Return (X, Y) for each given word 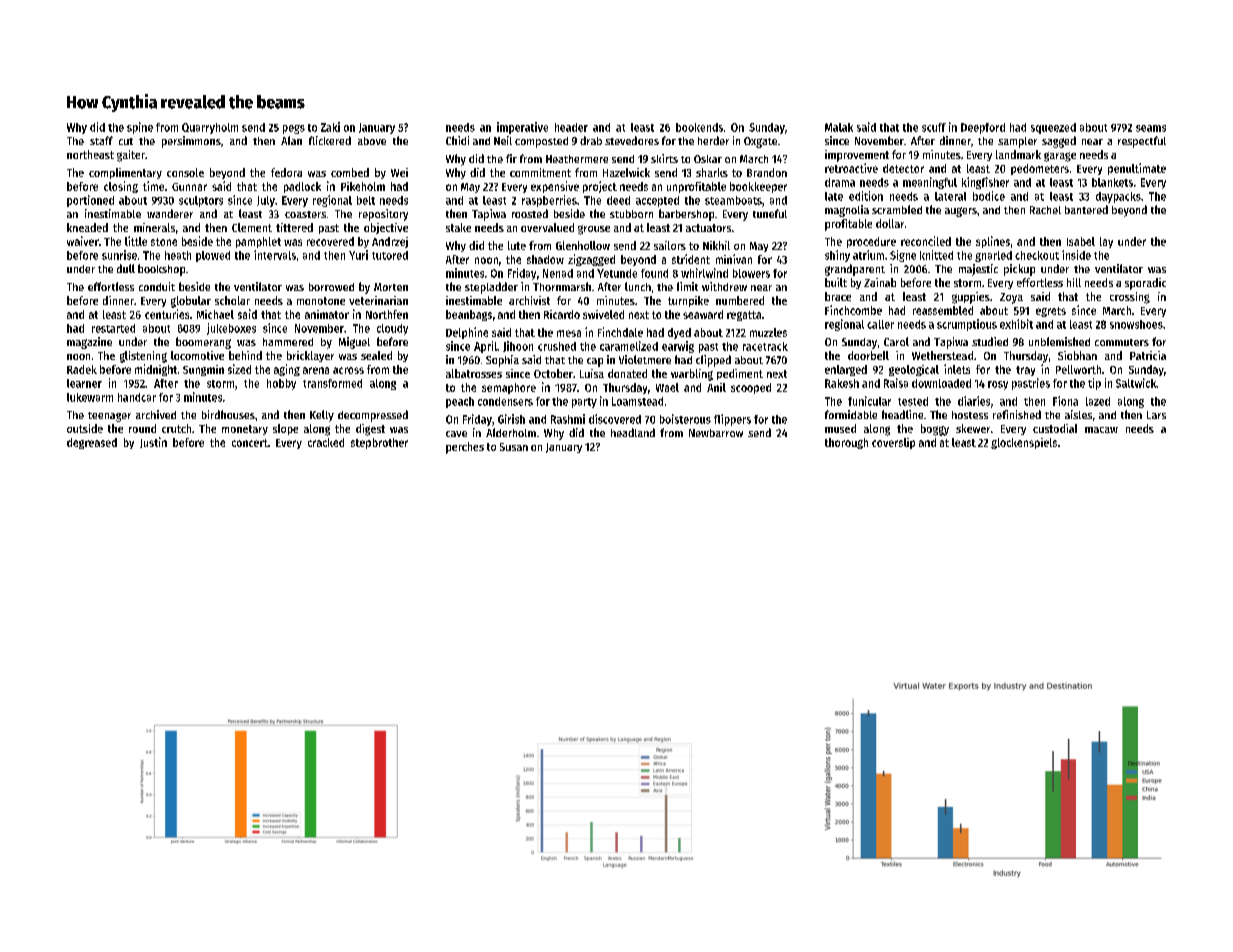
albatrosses (474, 373)
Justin (153, 442)
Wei (399, 172)
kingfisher (985, 183)
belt (366, 200)
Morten (391, 287)
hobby (281, 384)
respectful (1142, 142)
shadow (545, 259)
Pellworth (1078, 369)
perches (465, 448)
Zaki (330, 127)
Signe (903, 256)
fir (511, 158)
